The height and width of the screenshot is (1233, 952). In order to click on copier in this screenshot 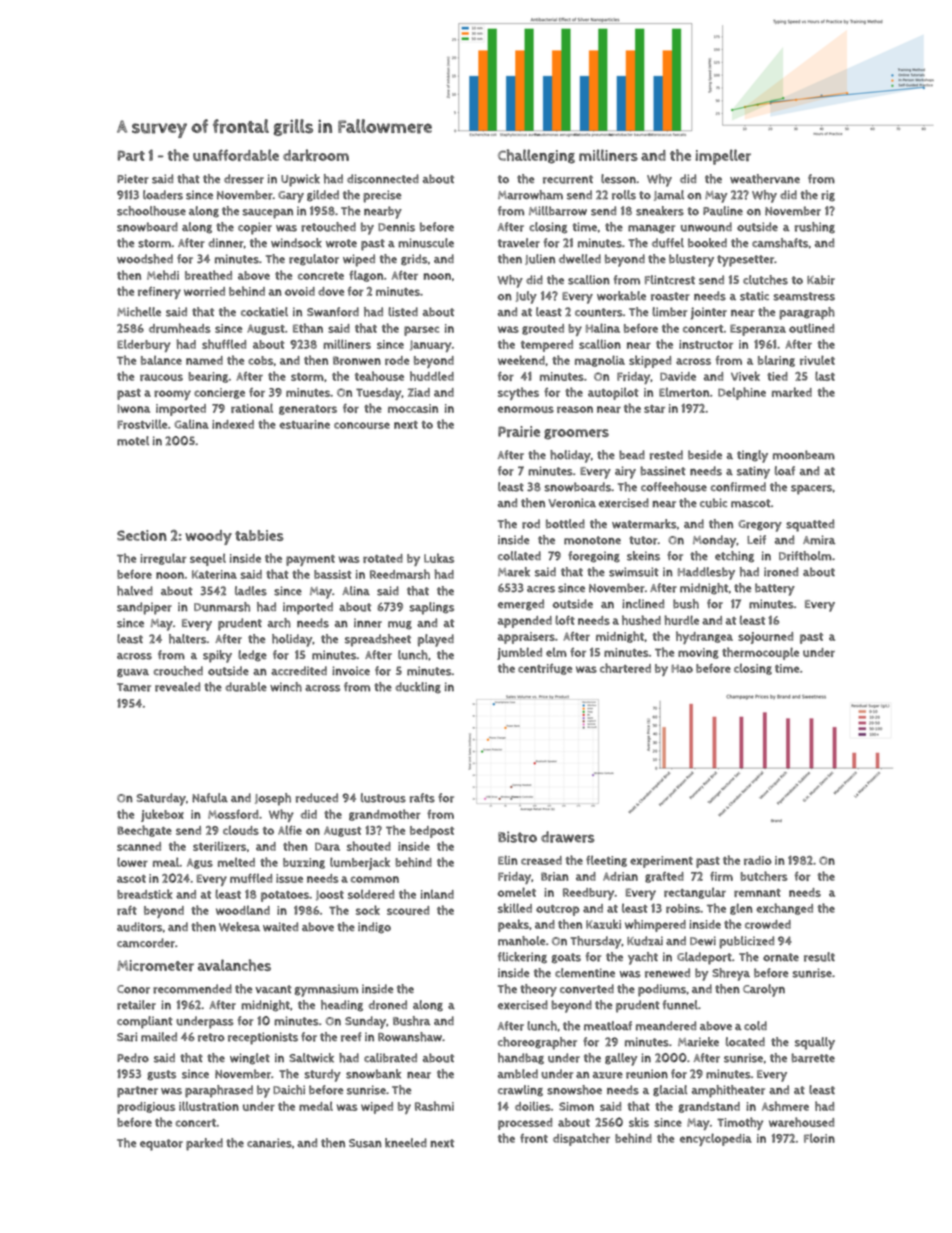, I will do `click(255, 228)`.
